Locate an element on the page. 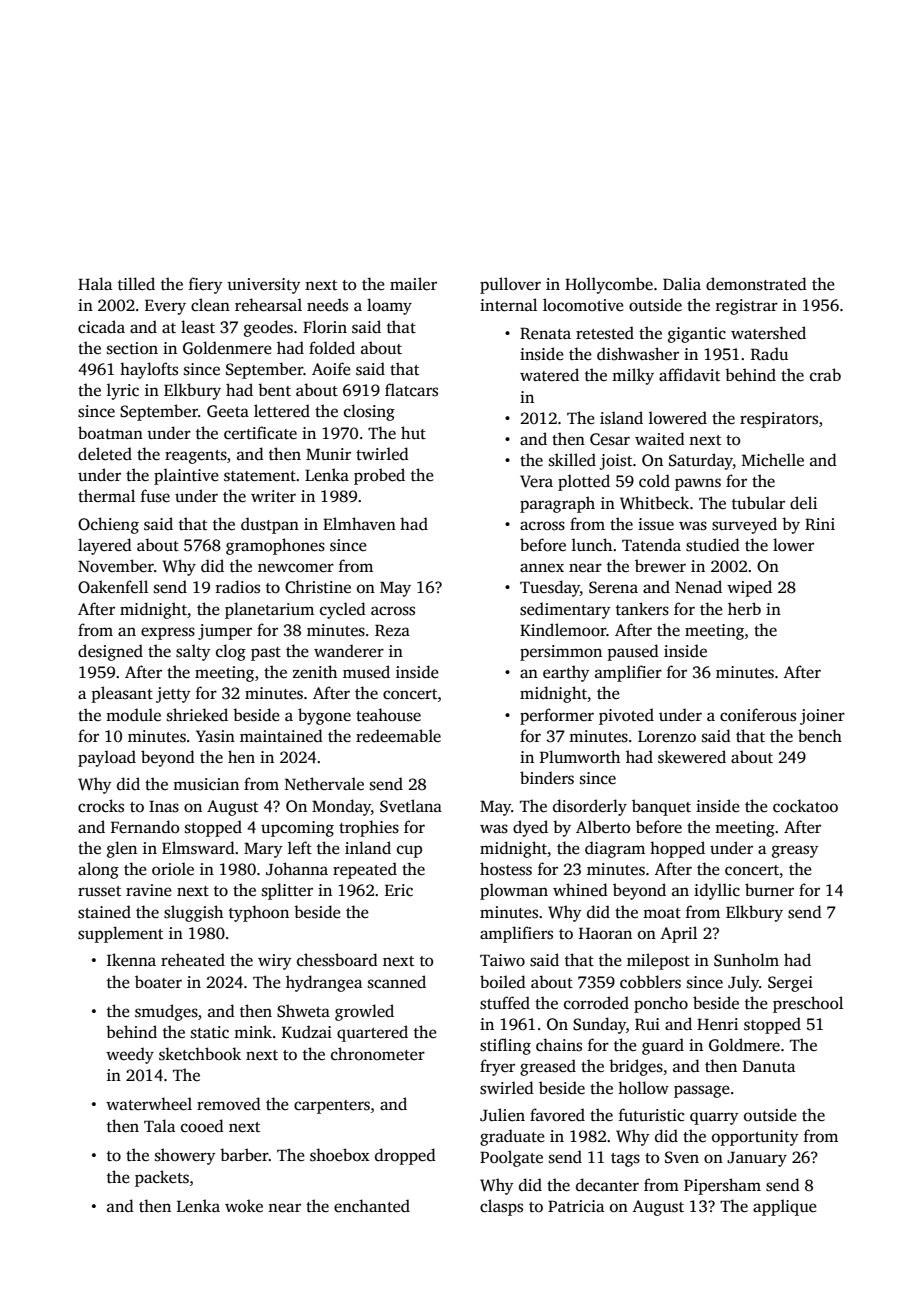  Dalia is located at coordinates (682, 283).
